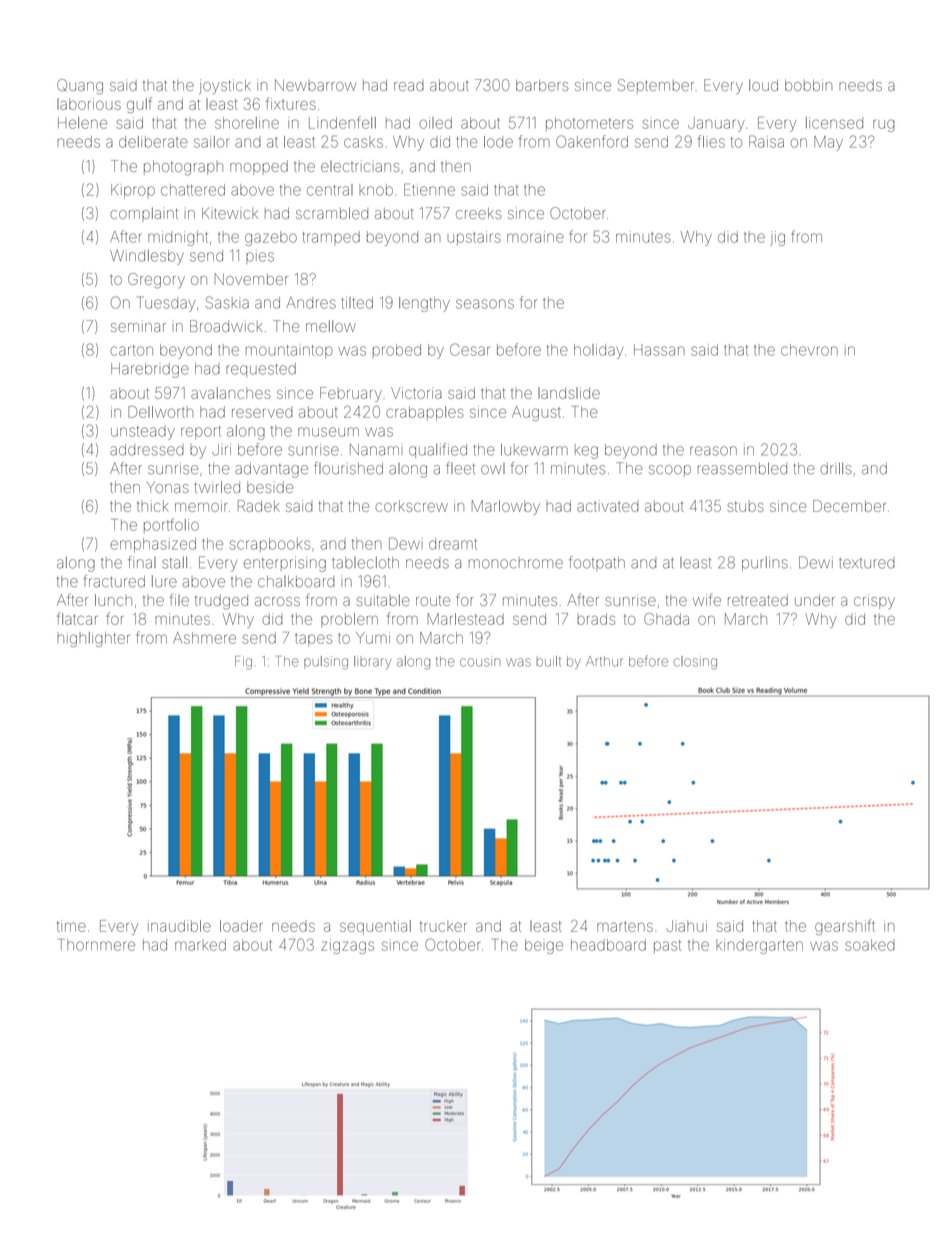 The image size is (952, 1233). I want to click on stubs, so click(745, 506).
